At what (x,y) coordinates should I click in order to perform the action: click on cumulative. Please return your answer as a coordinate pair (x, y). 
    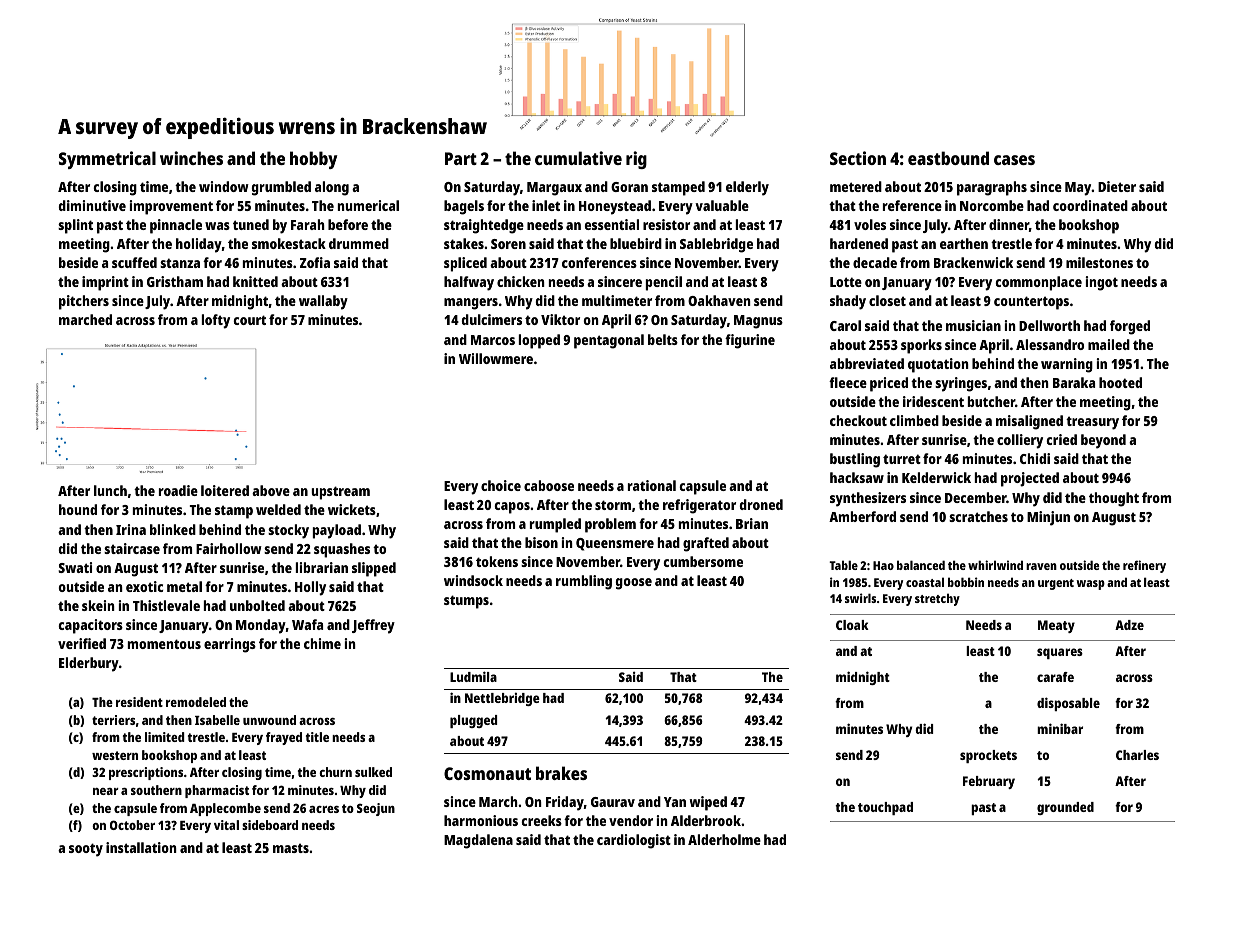
    Looking at the image, I should click on (578, 158).
